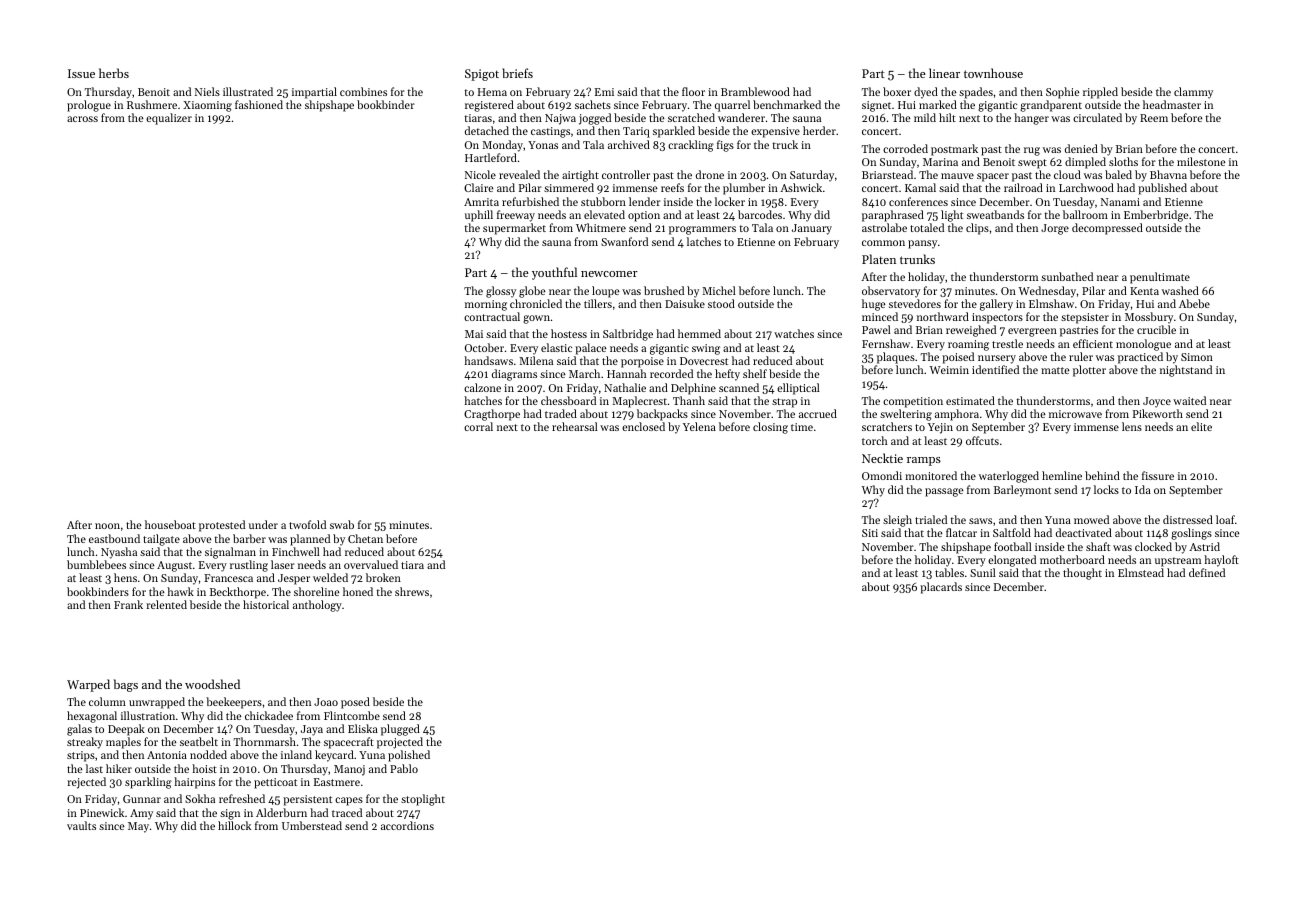 This screenshot has width=1308, height=924. I want to click on hillock, so click(234, 825).
